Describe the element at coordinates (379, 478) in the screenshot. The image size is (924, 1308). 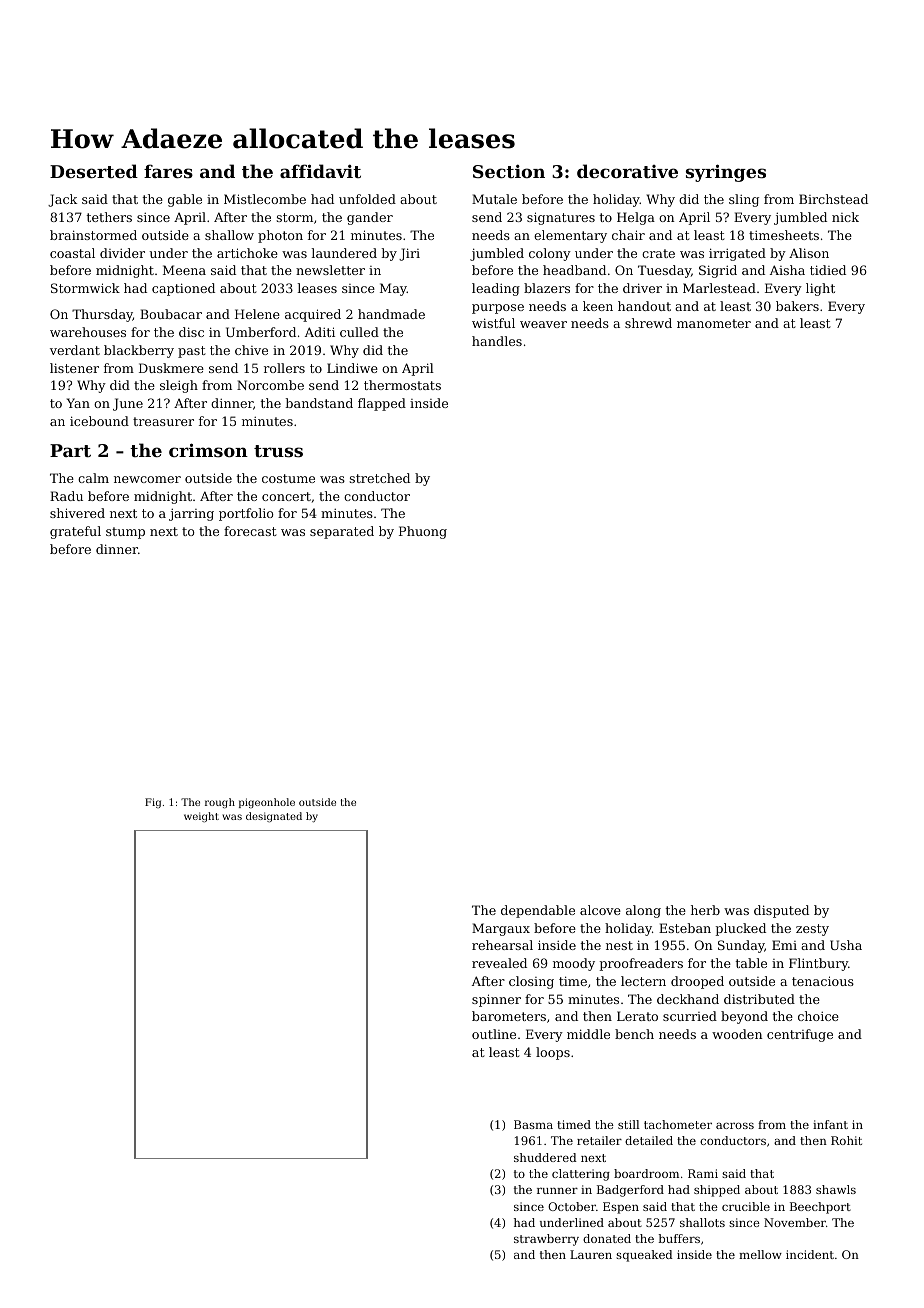
I see `stretched` at that location.
